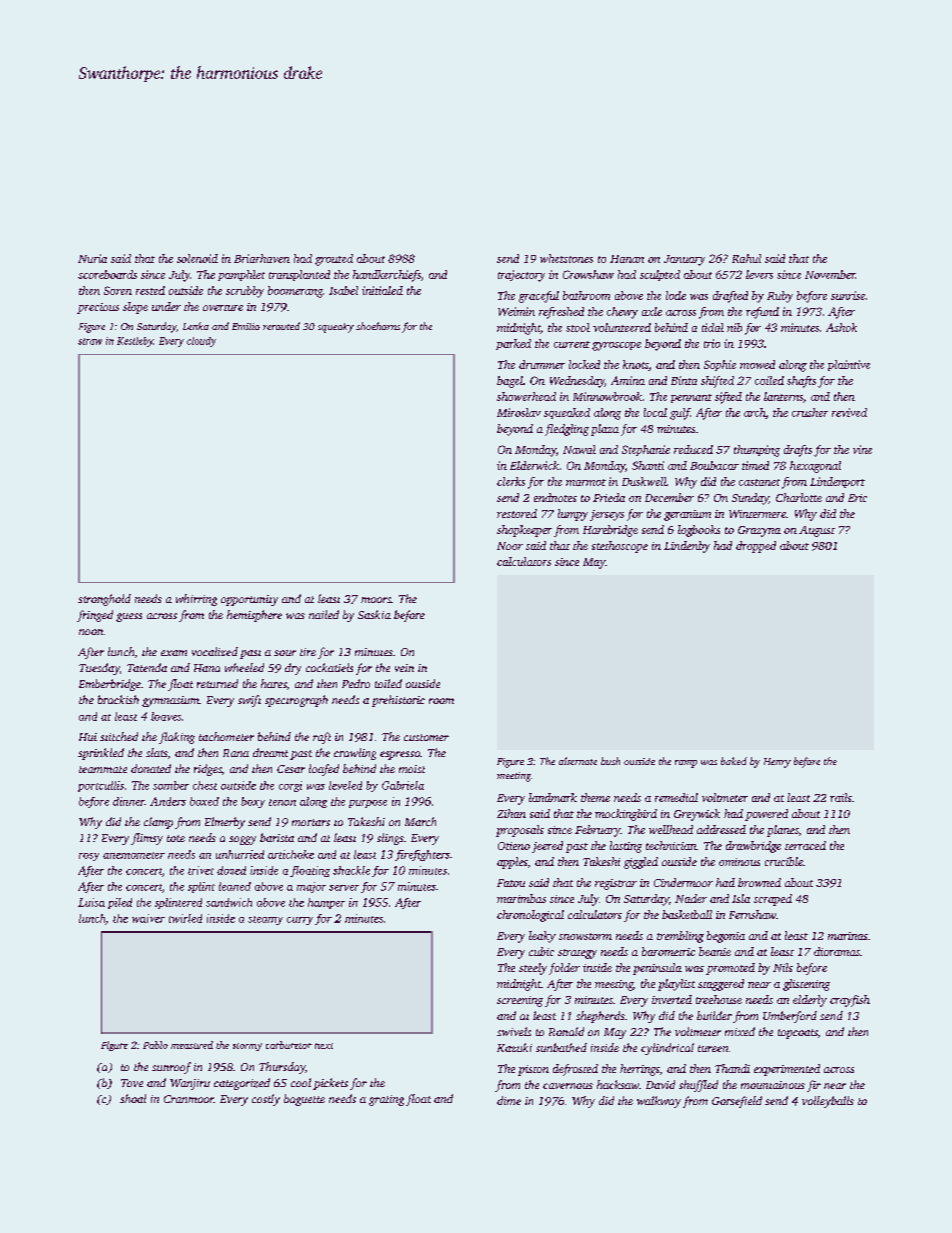 Image resolution: width=952 pixels, height=1233 pixels. Describe the element at coordinates (509, 1100) in the page. I see `dime` at that location.
